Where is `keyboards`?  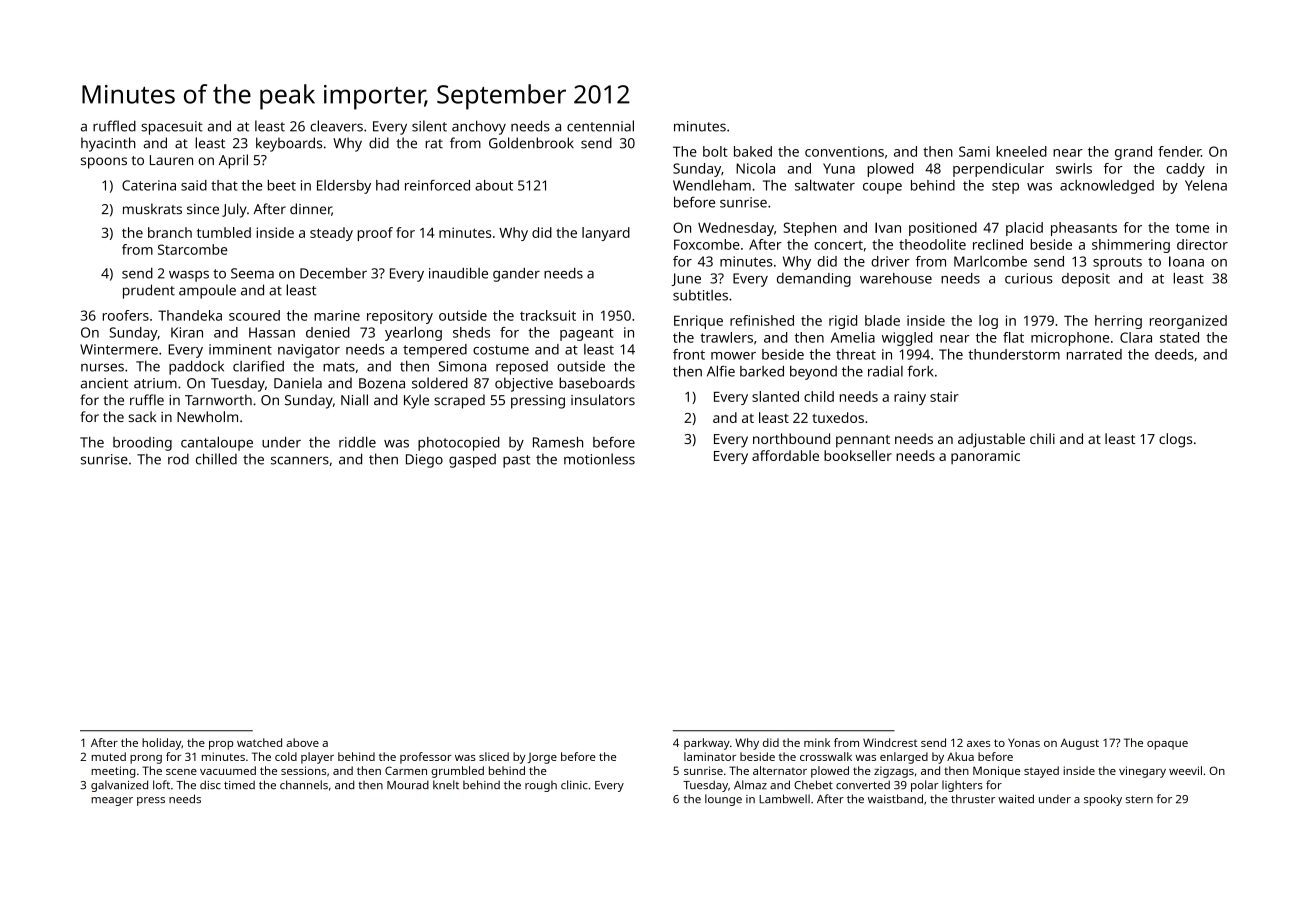 keyboards is located at coordinates (289, 144).
